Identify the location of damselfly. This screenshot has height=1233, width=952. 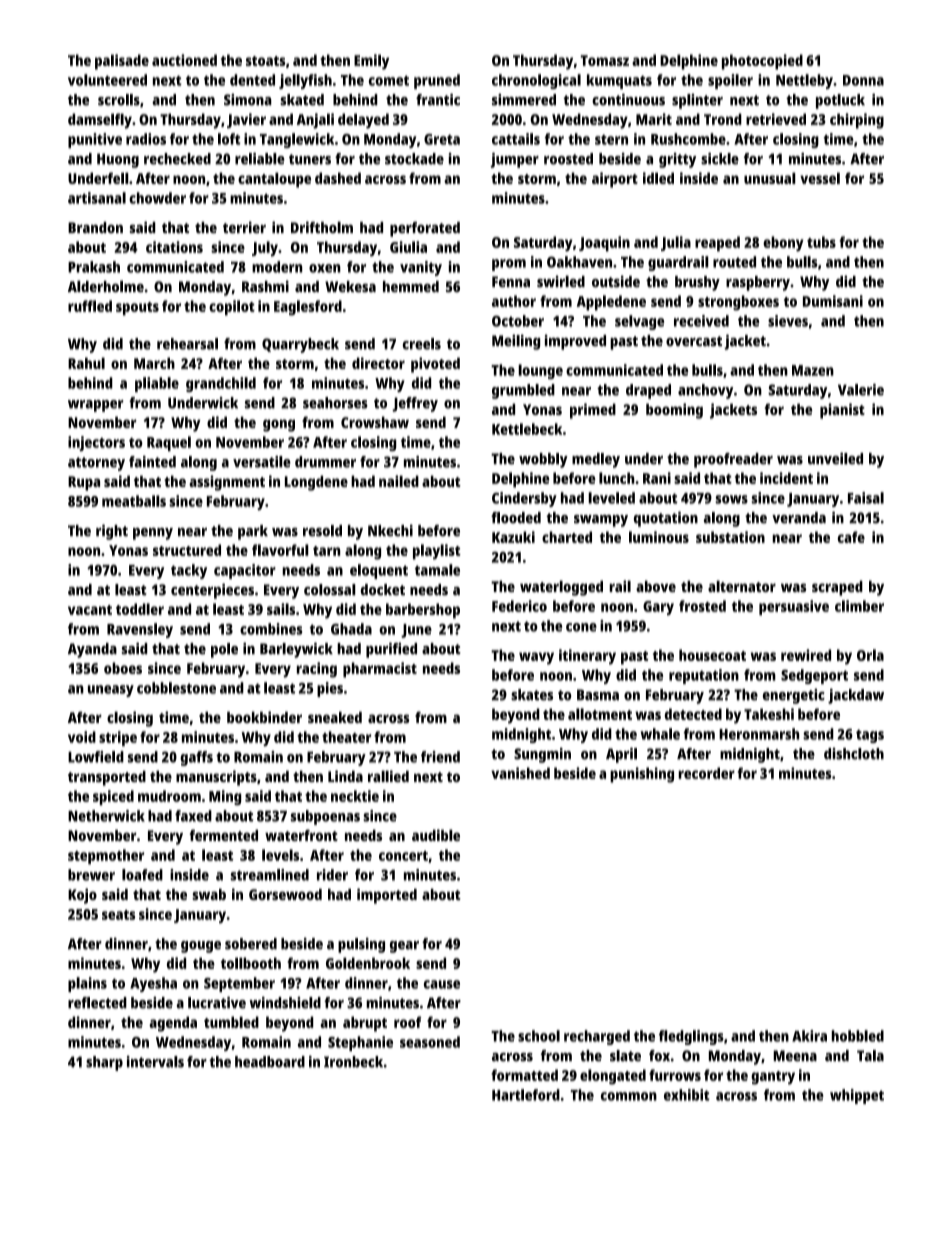
(100, 121).
